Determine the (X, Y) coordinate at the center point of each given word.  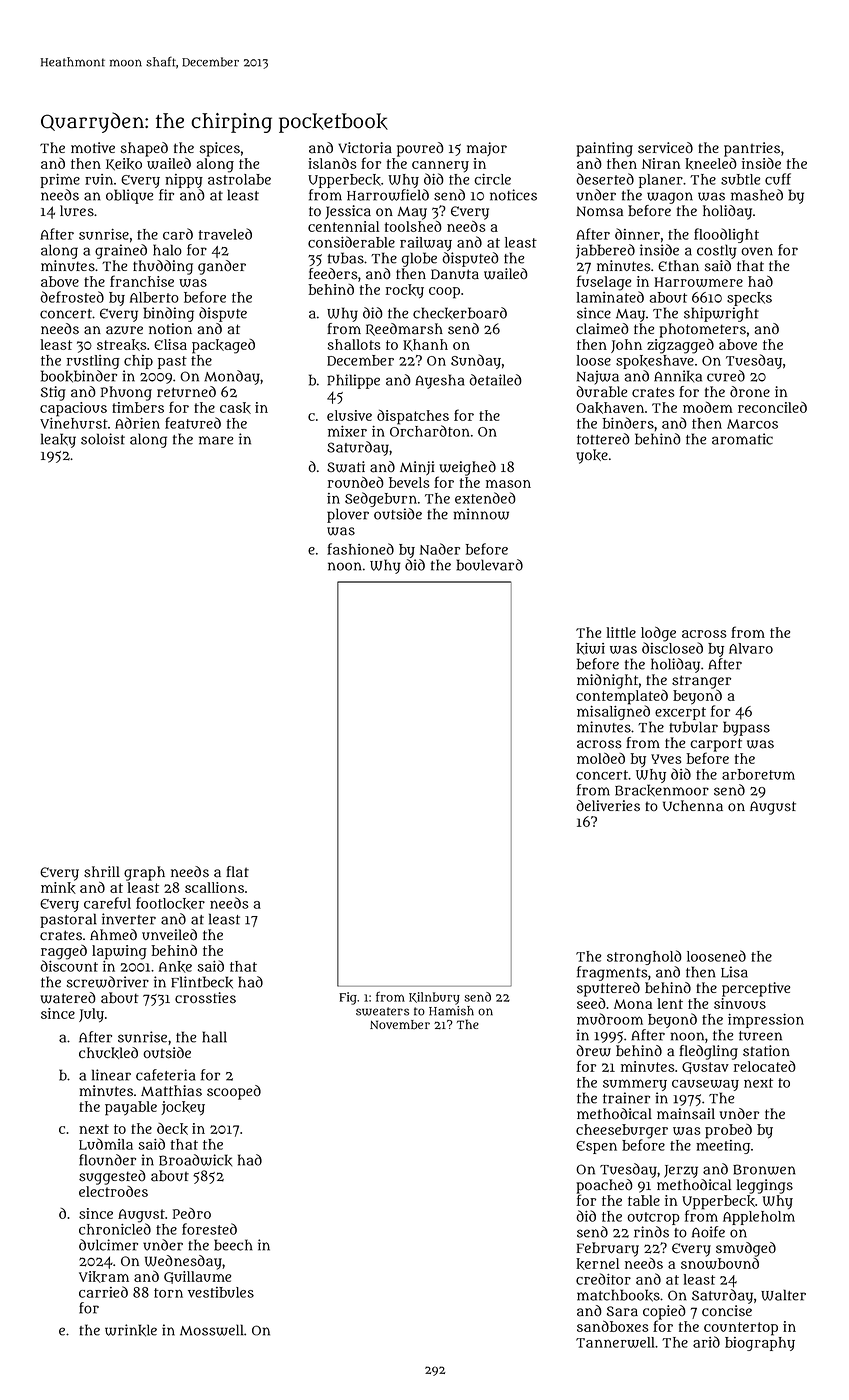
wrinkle (131, 1330)
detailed (495, 380)
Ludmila (106, 1144)
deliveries (608, 805)
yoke (592, 456)
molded (601, 758)
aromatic (742, 439)
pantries (752, 149)
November (400, 1025)
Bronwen (764, 1169)
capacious (73, 409)
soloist (103, 439)
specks (749, 299)
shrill (102, 872)
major (487, 149)
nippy (184, 181)
